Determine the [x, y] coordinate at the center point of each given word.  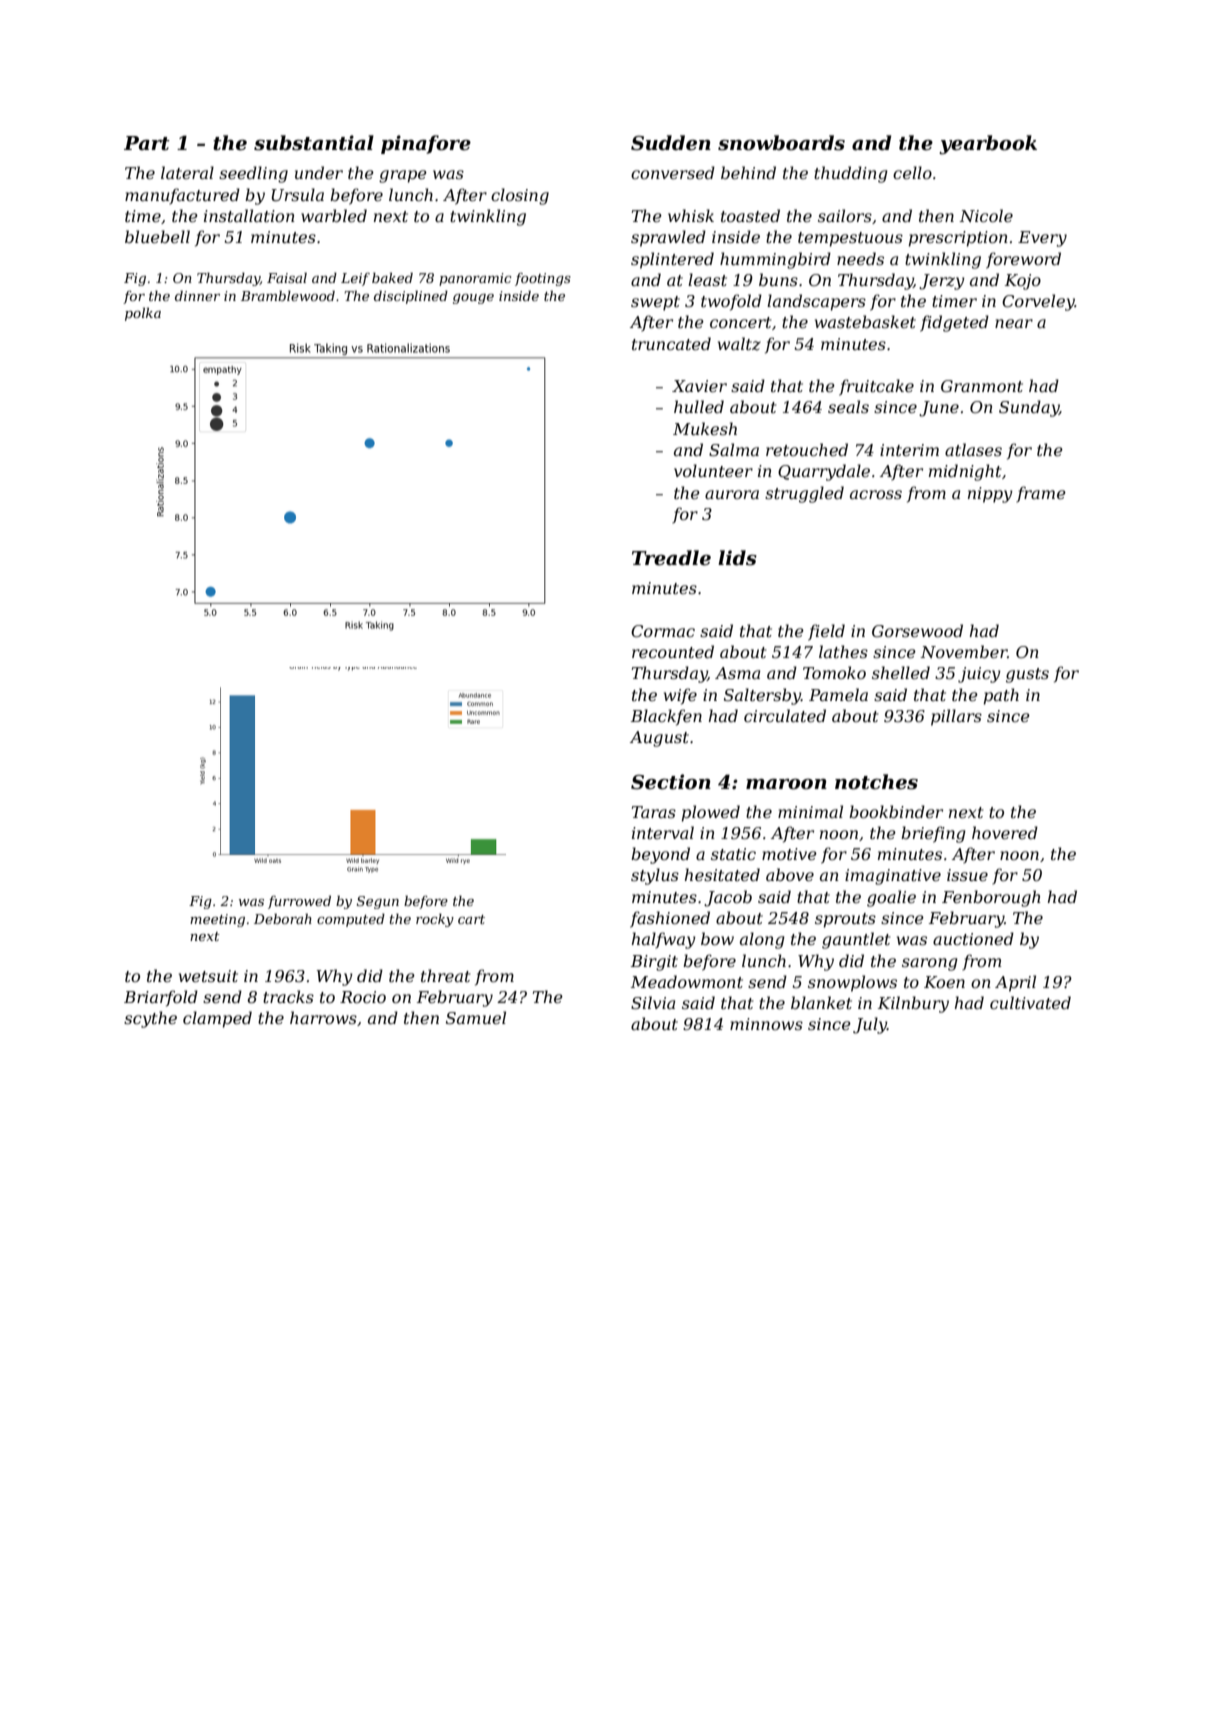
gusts [1027, 675]
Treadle [671, 558]
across [876, 494]
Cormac [663, 631]
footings [543, 279]
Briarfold [161, 998]
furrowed [299, 902]
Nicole [986, 215]
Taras [654, 812]
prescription [958, 239]
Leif [355, 279]
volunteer [713, 470]
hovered [1005, 832]
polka [143, 314]
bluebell [157, 236]
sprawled [668, 238]
